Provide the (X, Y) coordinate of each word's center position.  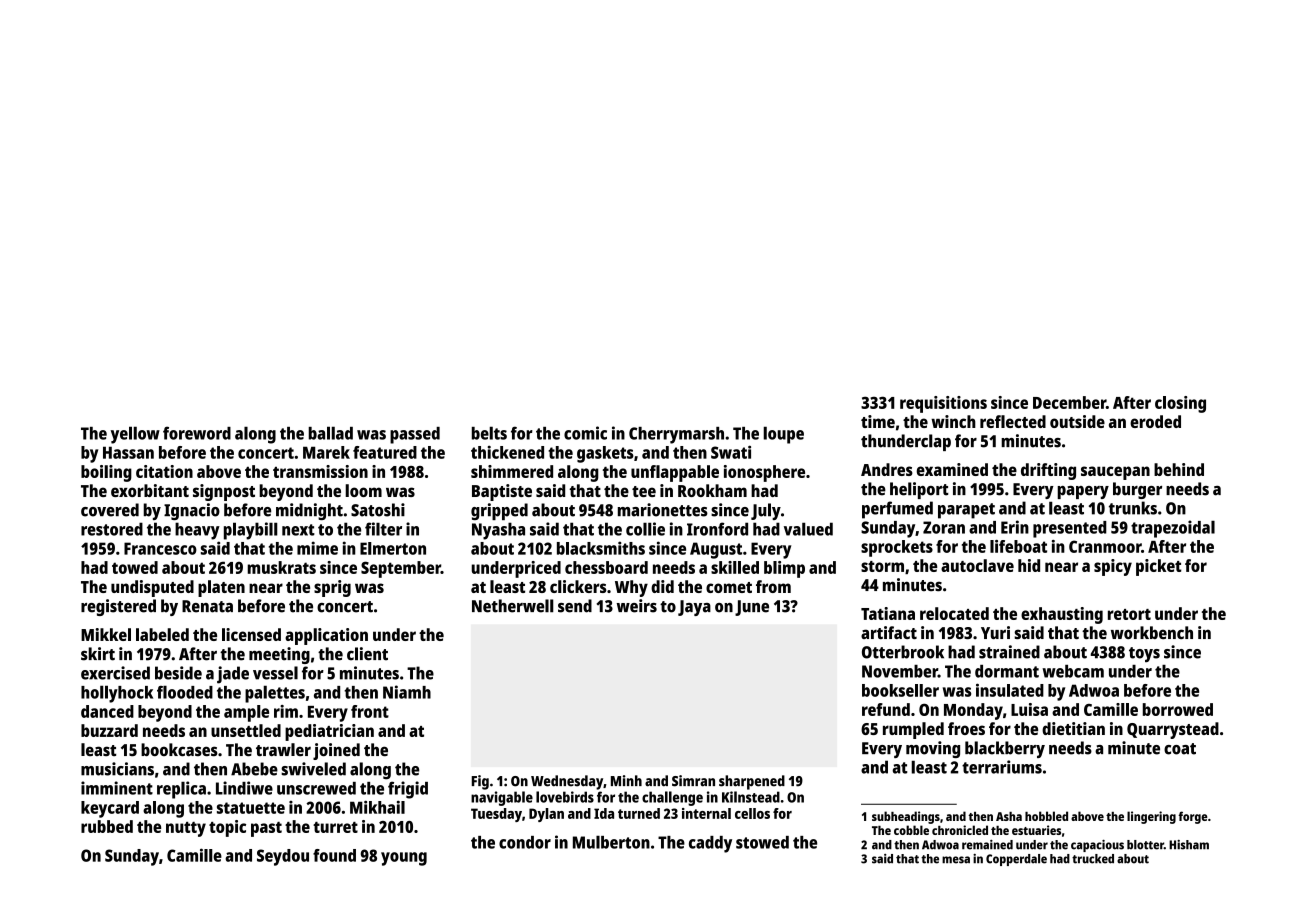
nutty (186, 829)
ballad (330, 433)
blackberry (1005, 749)
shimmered (512, 471)
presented (1070, 529)
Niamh (407, 692)
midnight (309, 511)
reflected (1013, 421)
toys (1144, 654)
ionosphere (764, 473)
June (752, 608)
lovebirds (565, 797)
